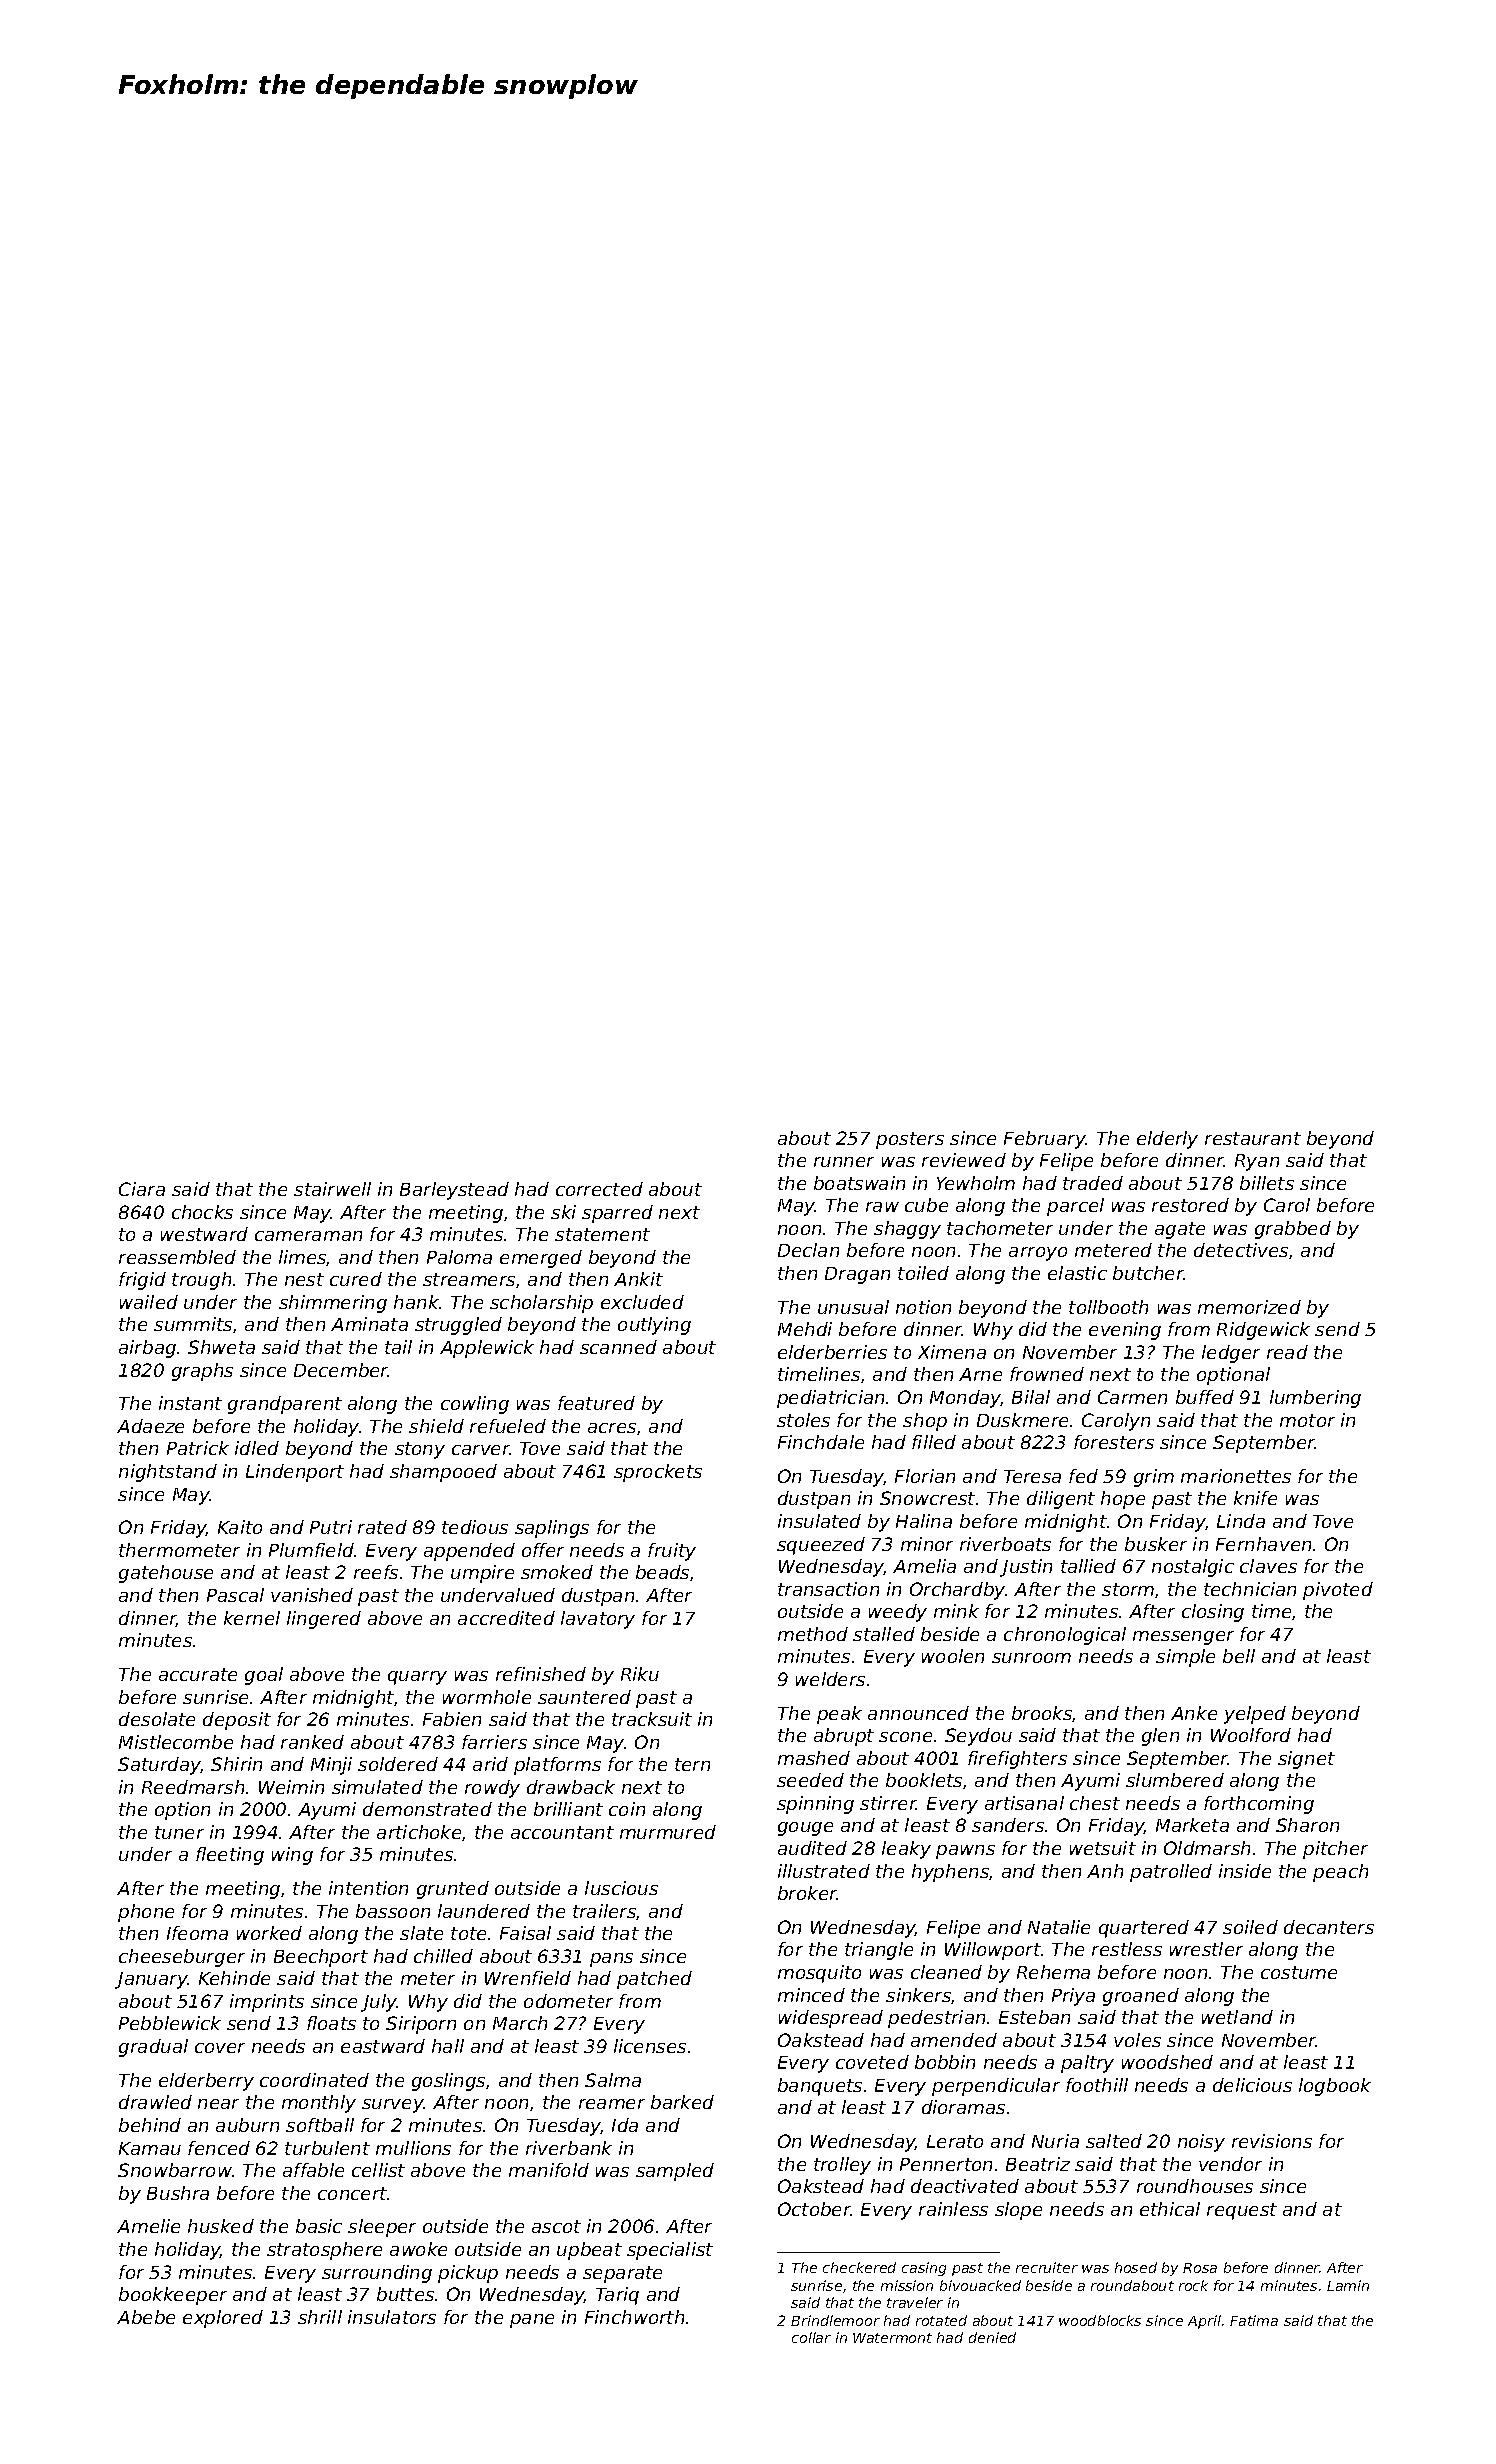 The height and width of the screenshot is (2464, 1496). Describe the element at coordinates (376, 1572) in the screenshot. I see `reefs` at that location.
